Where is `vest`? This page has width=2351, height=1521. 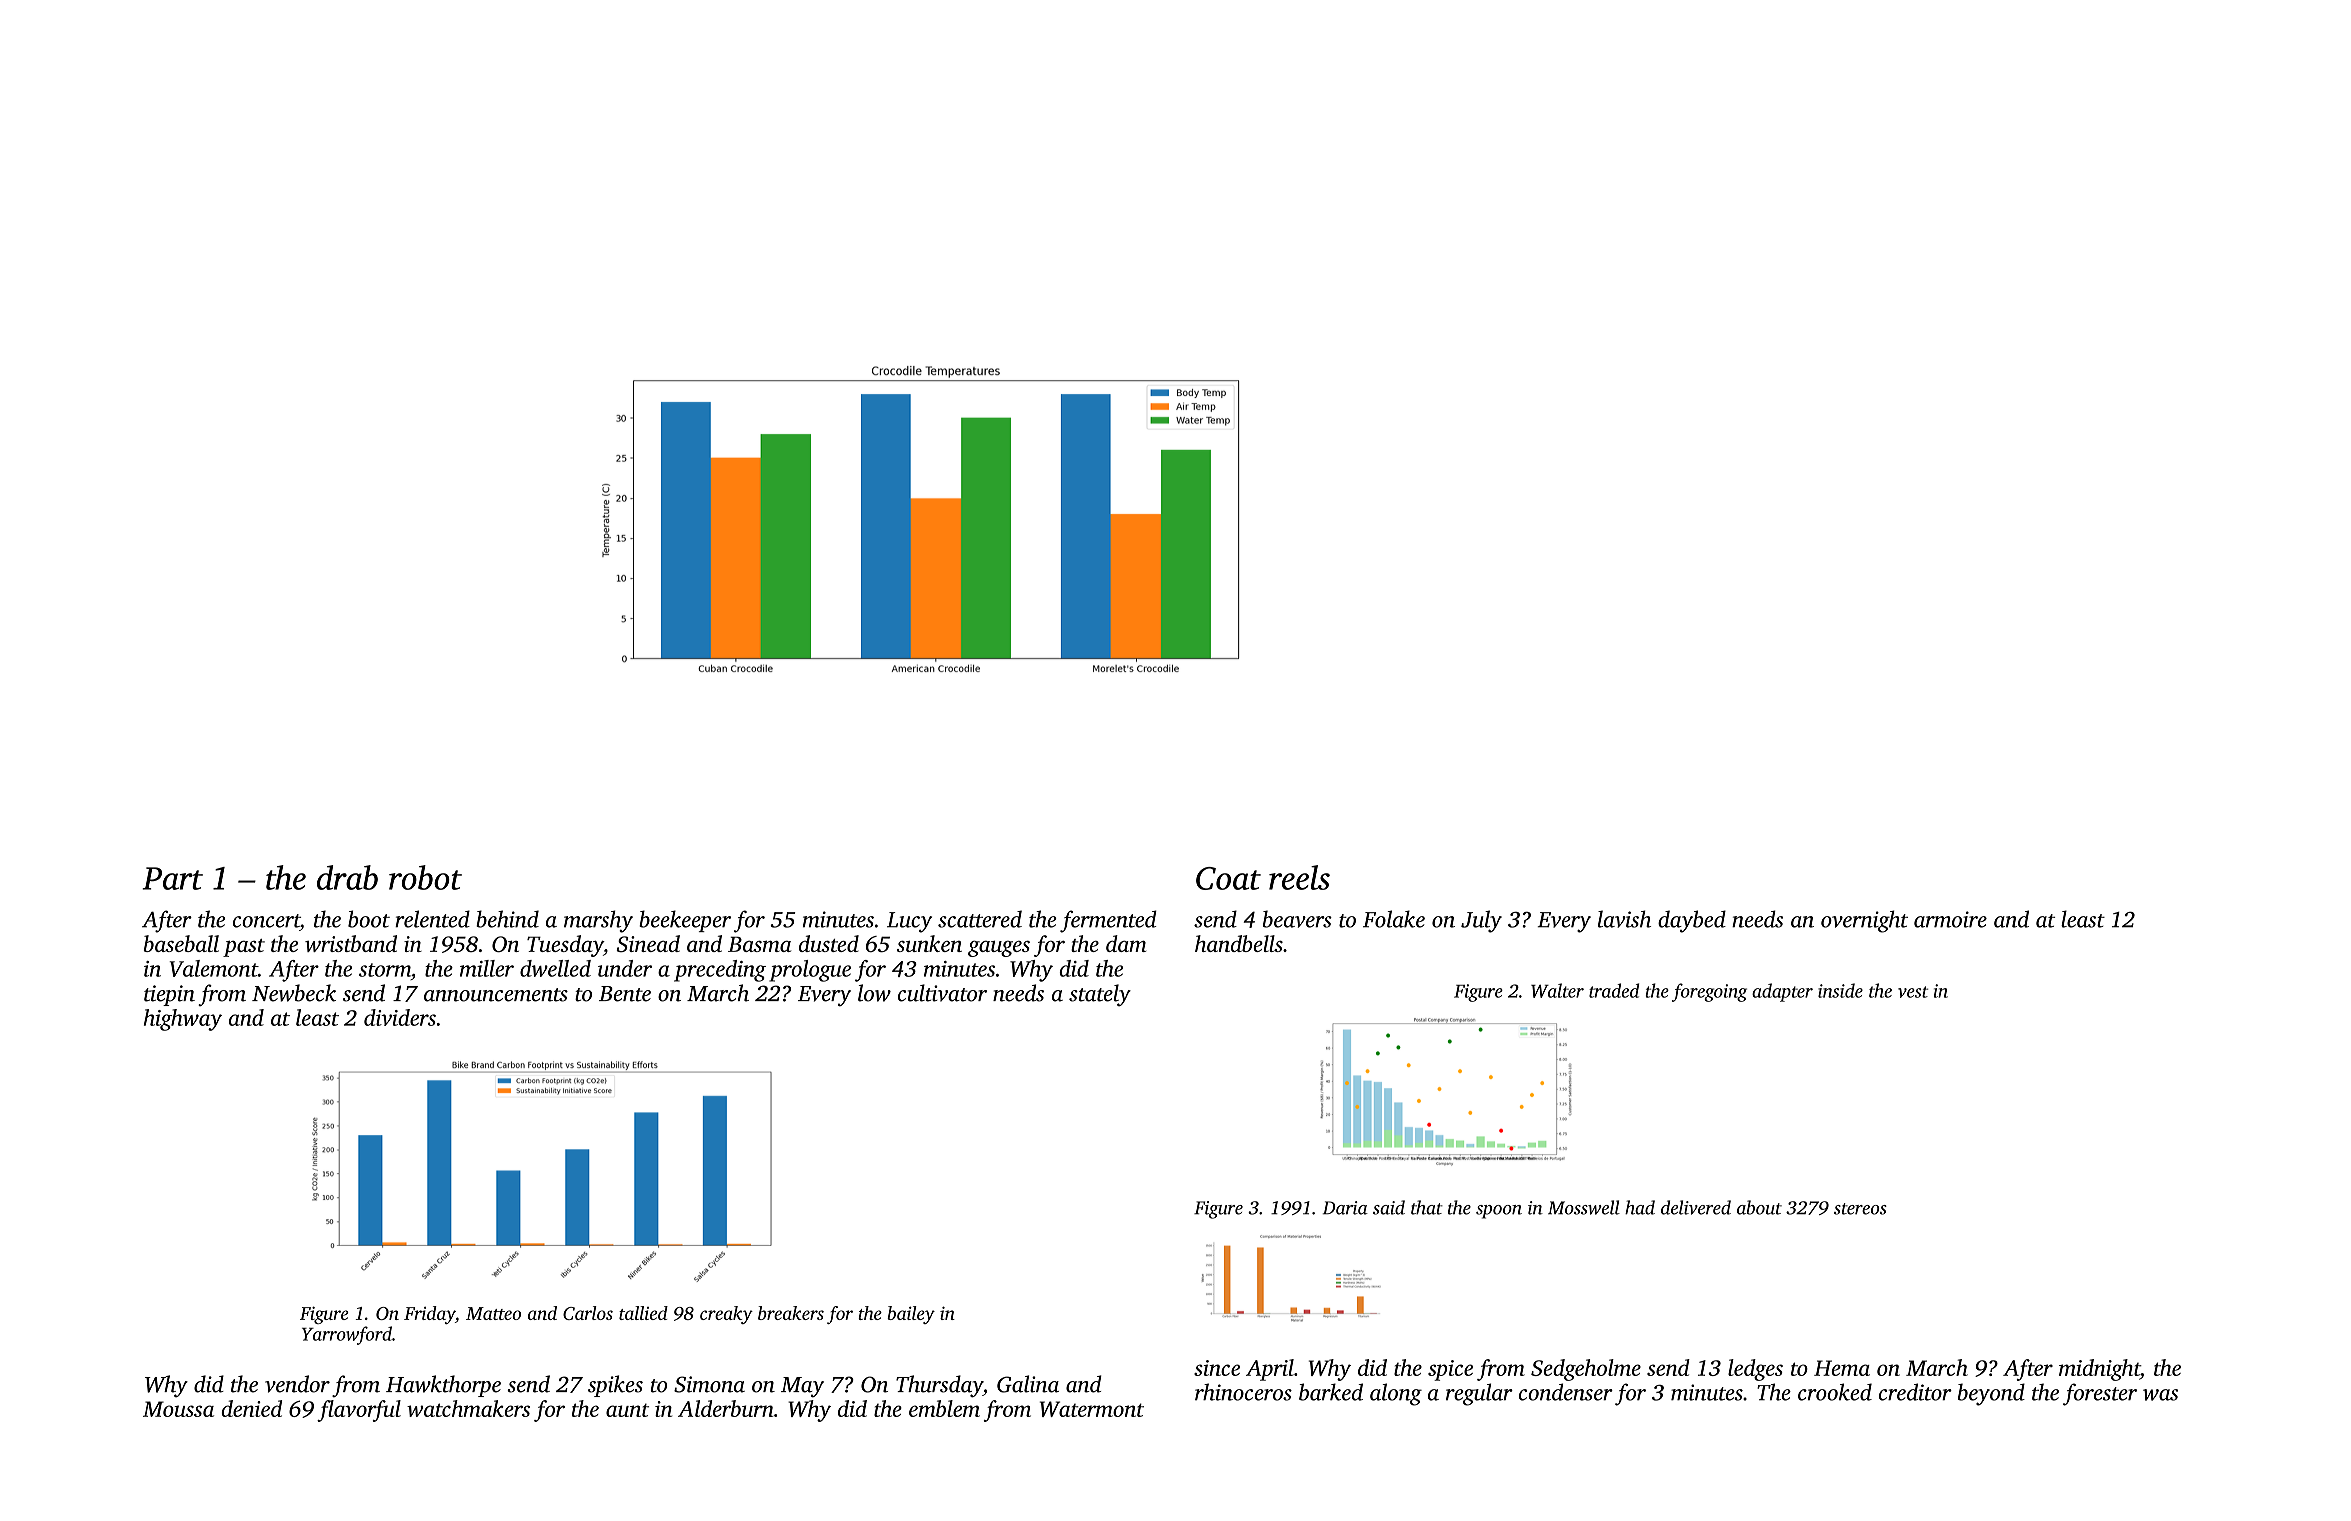 vest is located at coordinates (1913, 992).
